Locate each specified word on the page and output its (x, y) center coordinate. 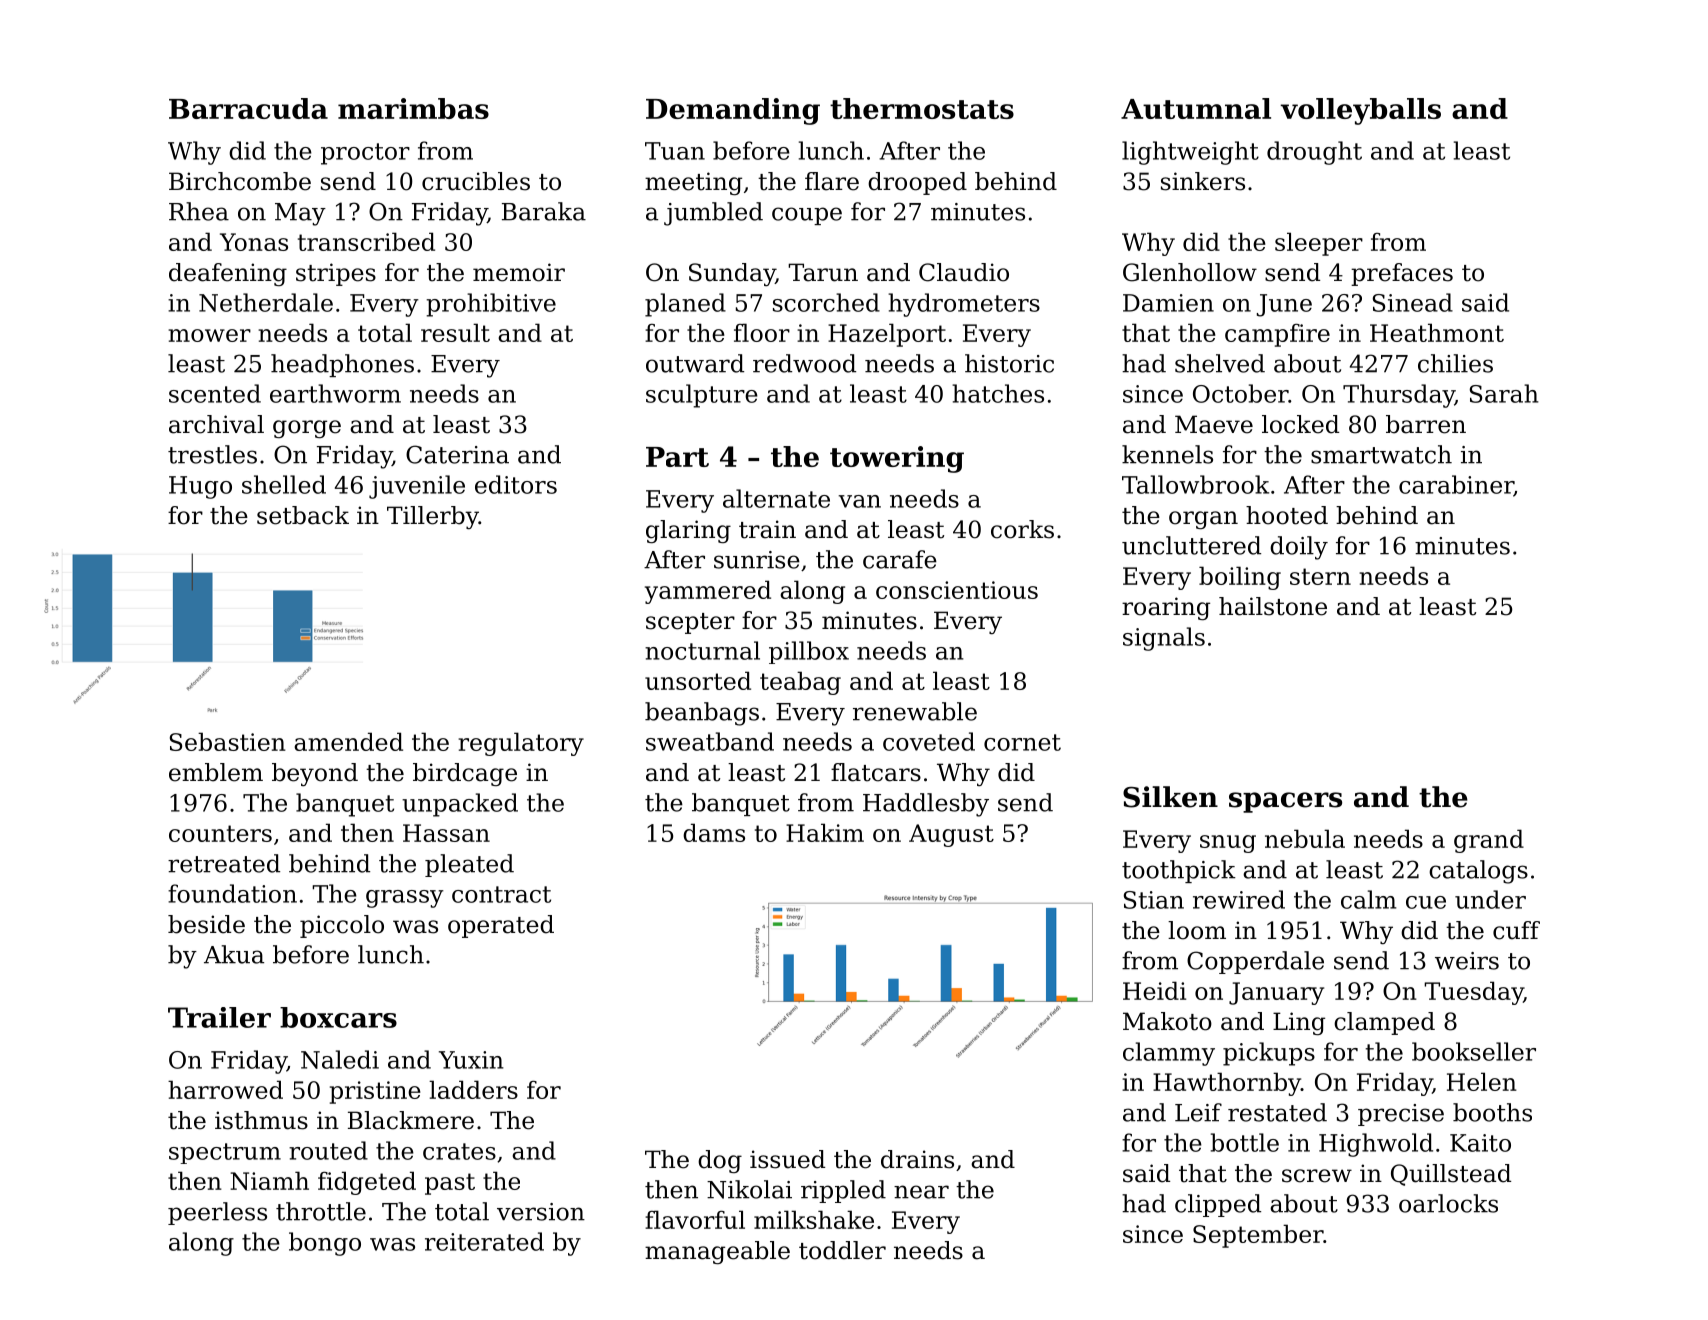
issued (787, 1159)
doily (1299, 548)
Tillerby (433, 517)
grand (1489, 841)
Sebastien (228, 741)
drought (1314, 153)
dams (714, 832)
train (767, 529)
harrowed (225, 1089)
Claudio (964, 272)
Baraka (544, 211)
